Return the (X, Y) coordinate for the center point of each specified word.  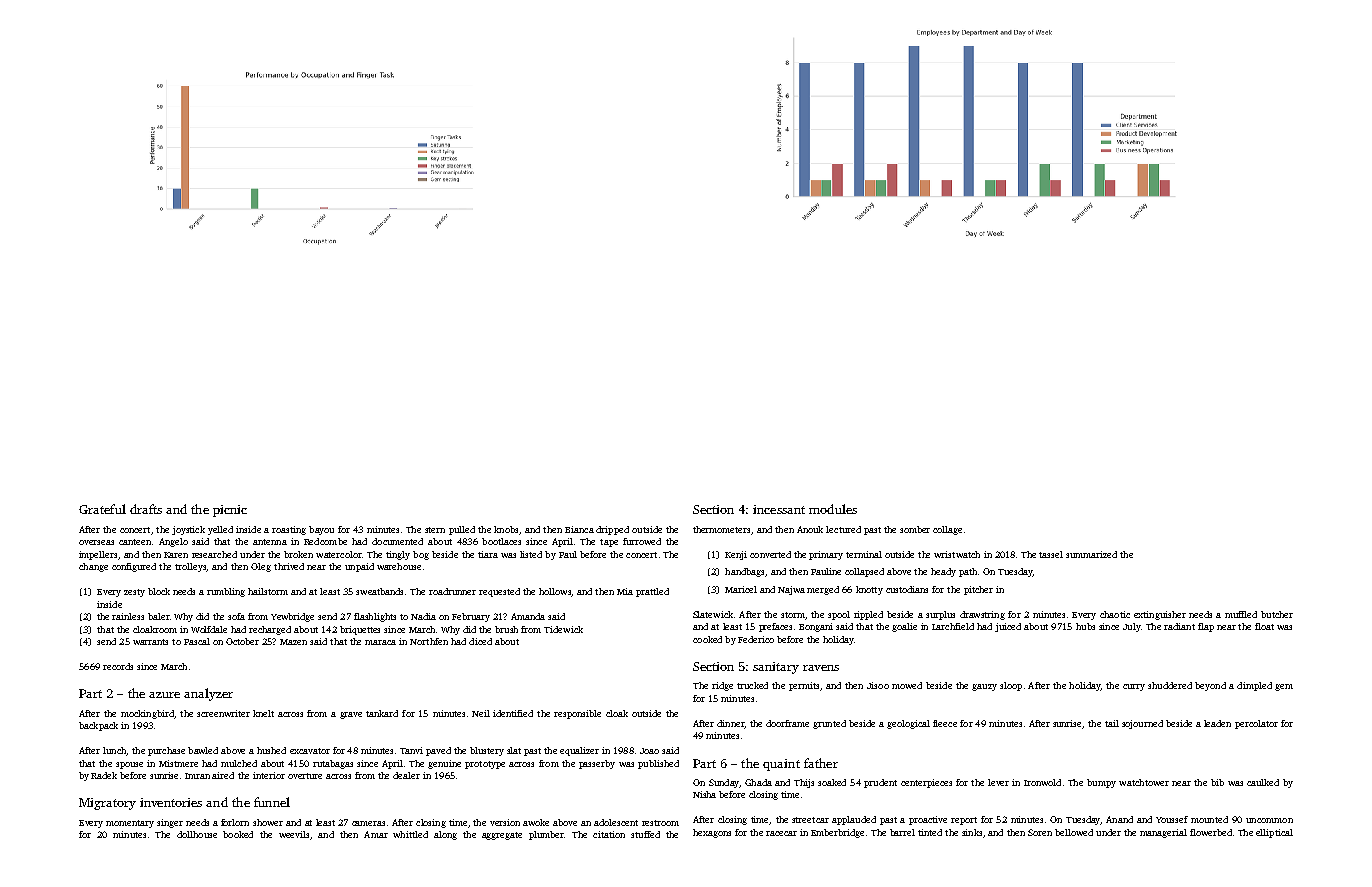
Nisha (704, 794)
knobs (506, 529)
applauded (854, 820)
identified (513, 713)
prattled (652, 592)
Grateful (102, 509)
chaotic (1115, 614)
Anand (1119, 819)
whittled (410, 834)
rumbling (226, 592)
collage (947, 530)
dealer (406, 775)
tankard (382, 713)
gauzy (984, 687)
